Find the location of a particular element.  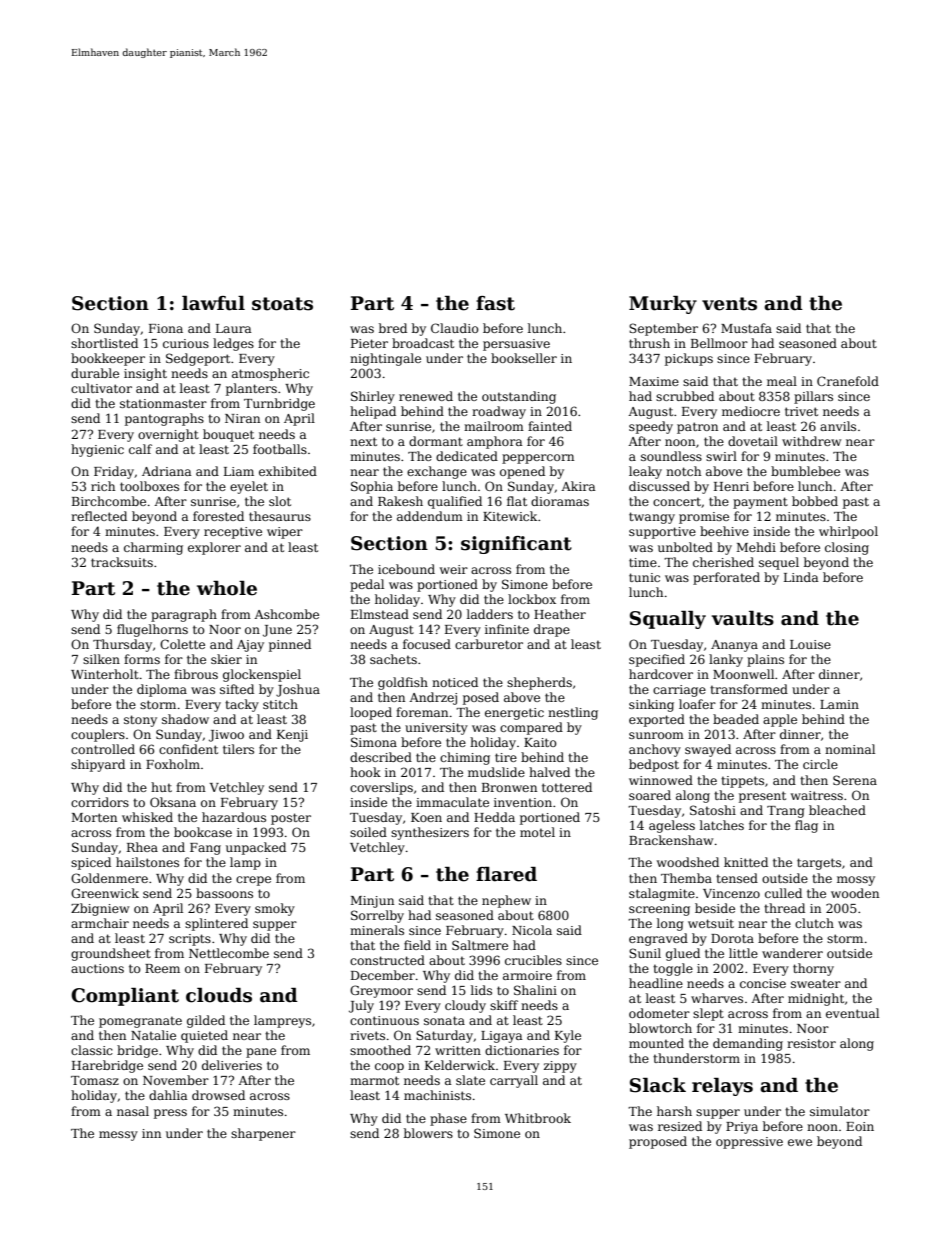

pane is located at coordinates (261, 1053).
